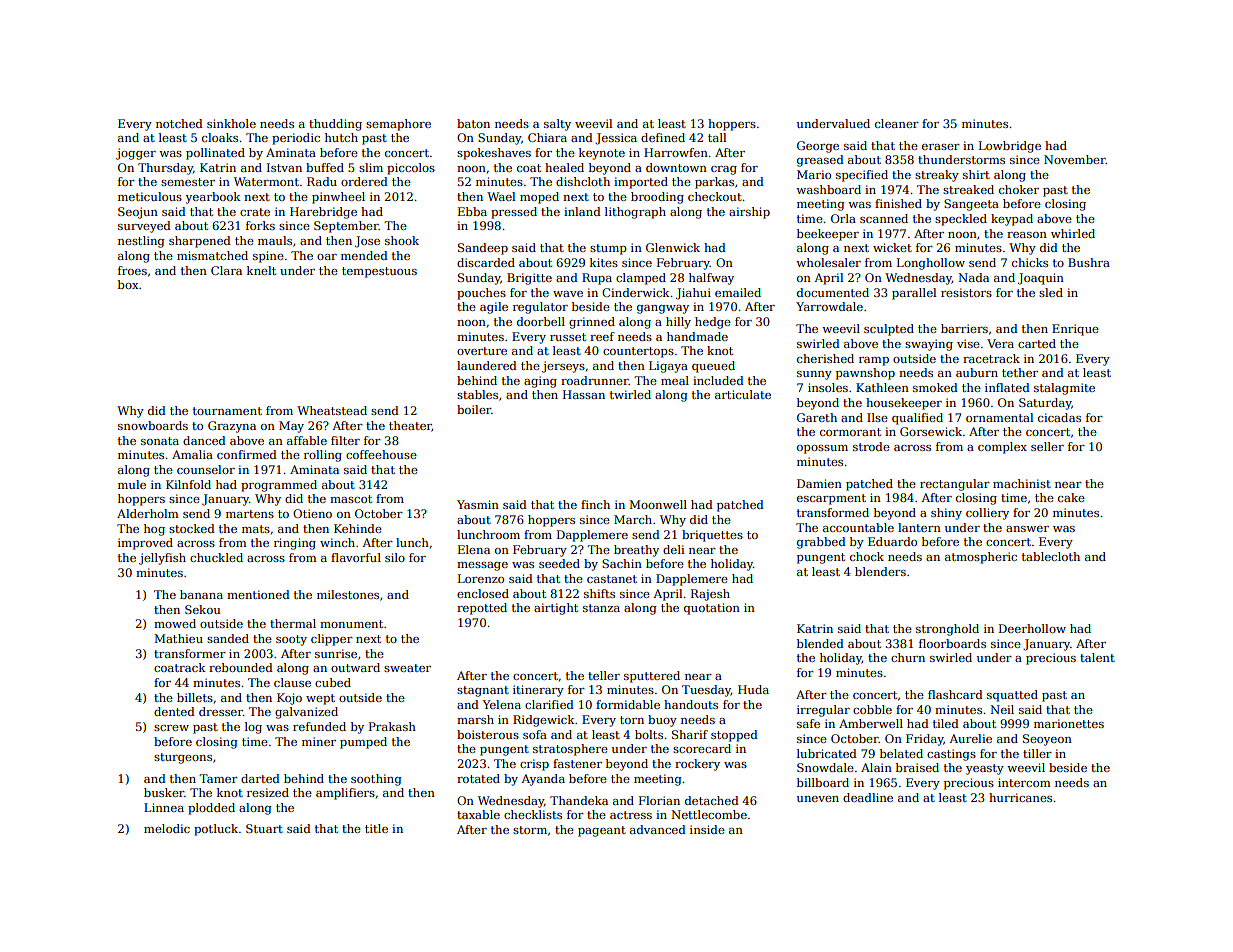  Describe the element at coordinates (231, 123) in the screenshot. I see `sinkhole` at that location.
